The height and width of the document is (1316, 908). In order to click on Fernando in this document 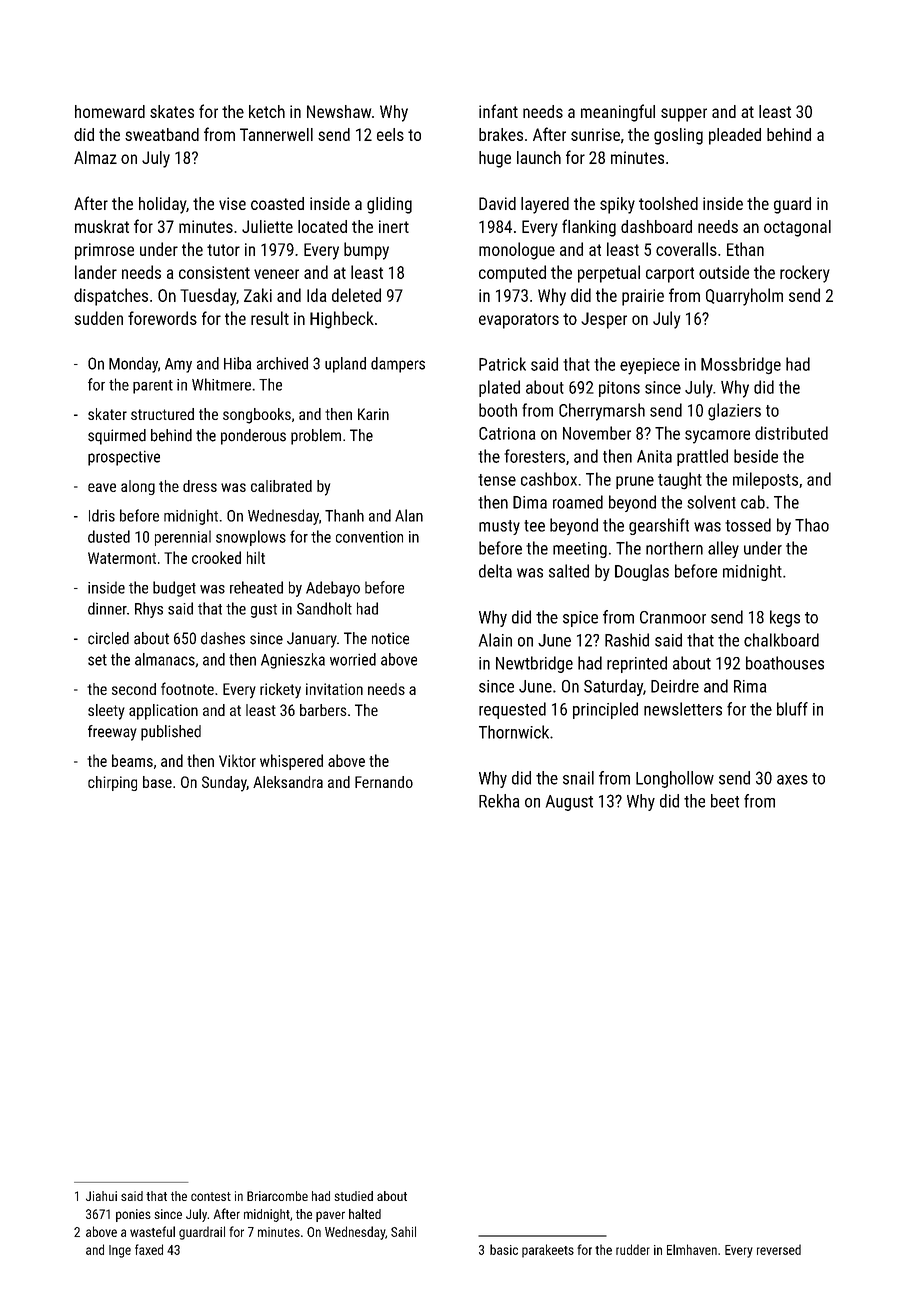, I will do `click(384, 782)`.
